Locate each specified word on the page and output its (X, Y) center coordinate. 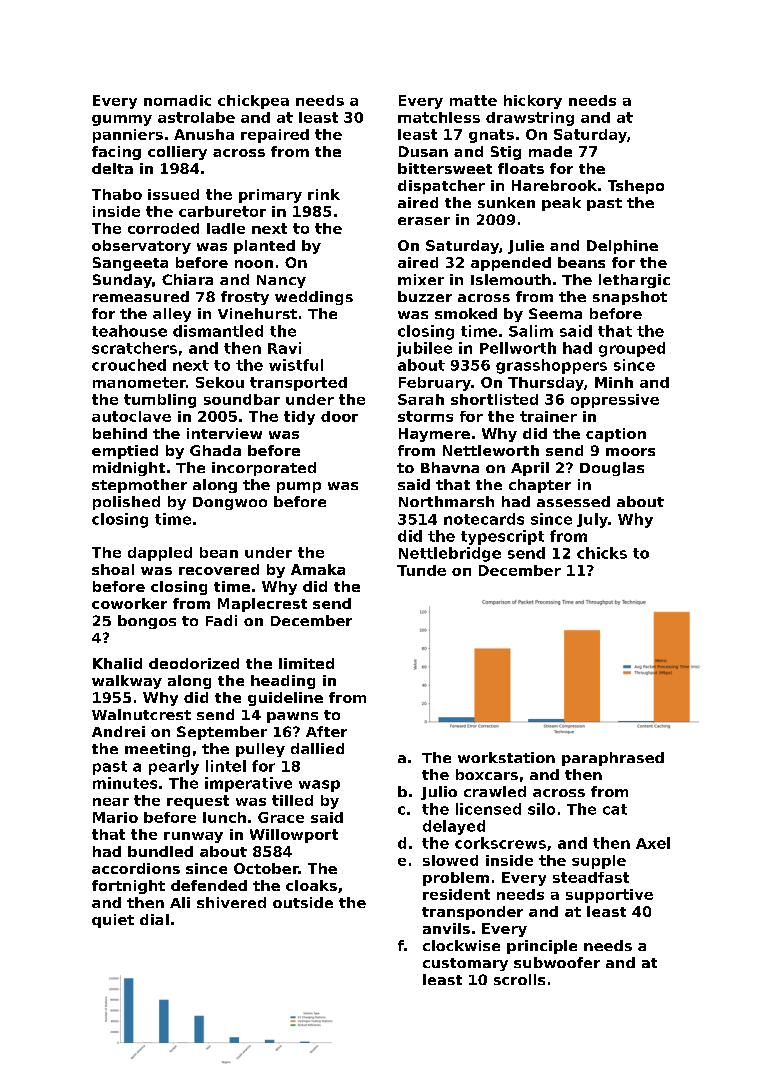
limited (306, 663)
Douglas (612, 469)
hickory (533, 102)
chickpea (253, 102)
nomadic (177, 100)
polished (126, 503)
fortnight (128, 887)
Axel (653, 843)
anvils (446, 928)
